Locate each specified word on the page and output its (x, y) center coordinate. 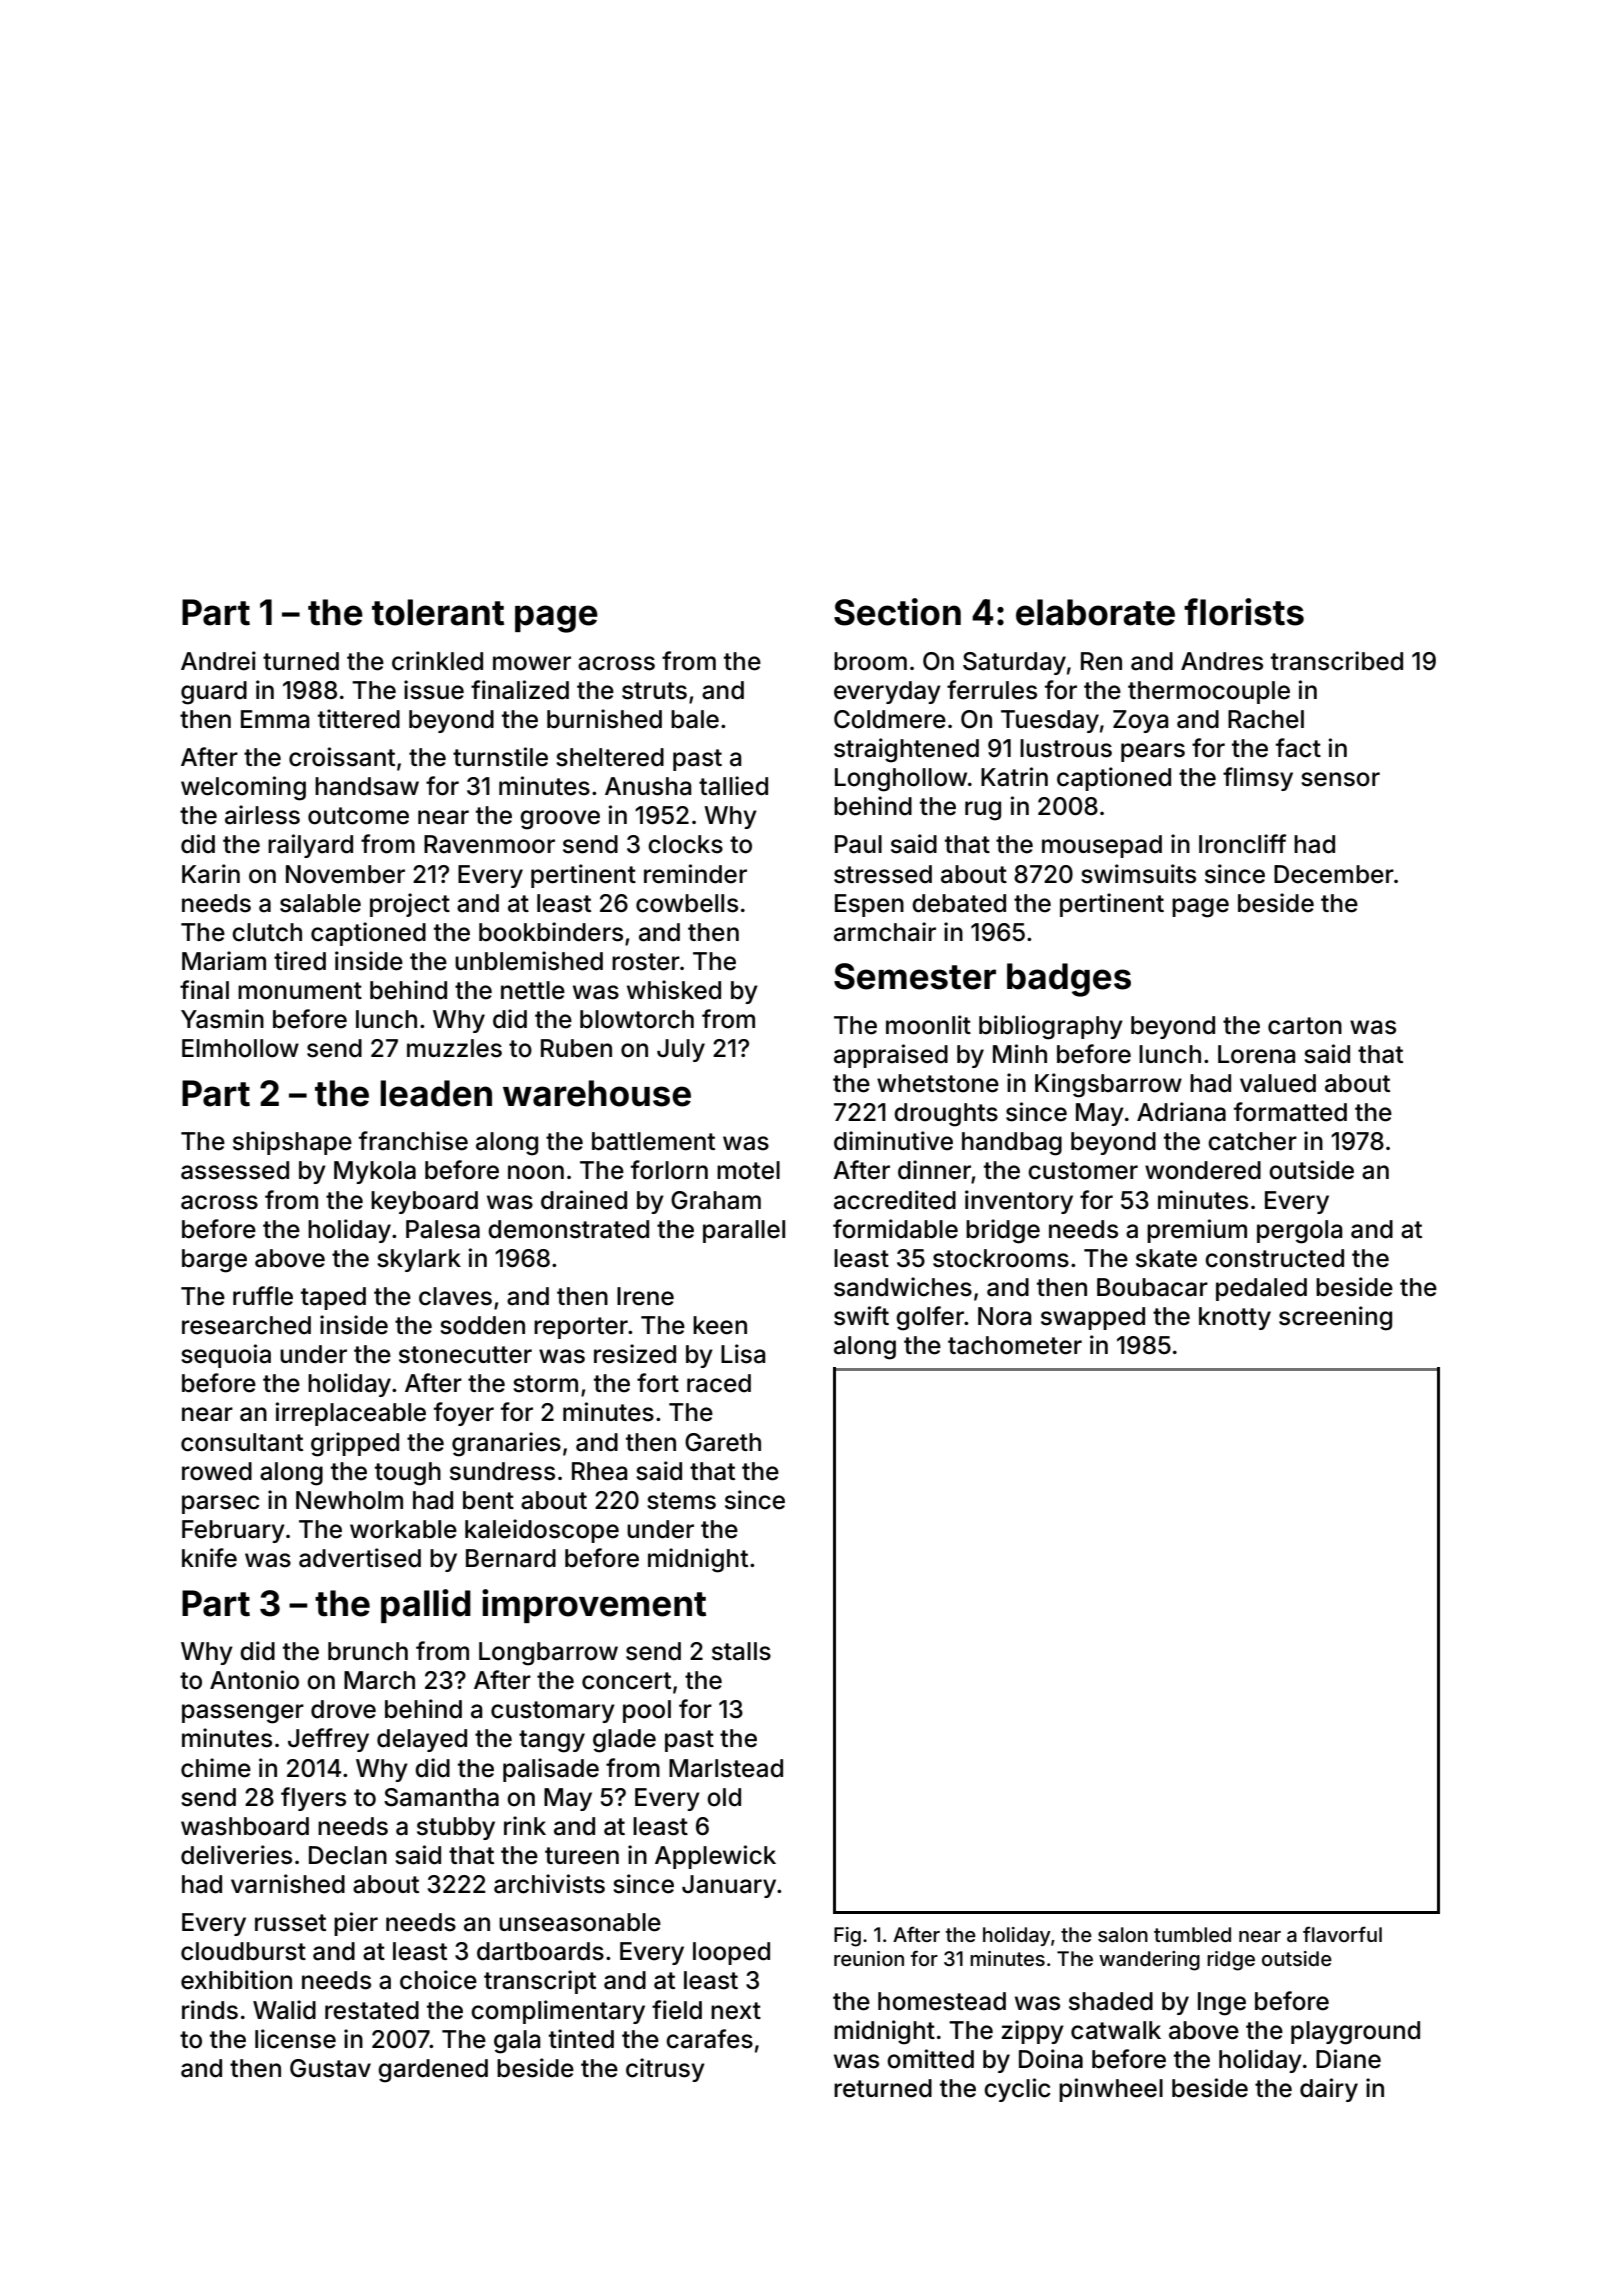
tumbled (1192, 1934)
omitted (930, 2059)
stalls (741, 1651)
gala (517, 2042)
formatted (1290, 1112)
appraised (891, 1056)
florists (1244, 612)
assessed (235, 1170)
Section (897, 612)
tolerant (438, 612)
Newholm (349, 1500)
